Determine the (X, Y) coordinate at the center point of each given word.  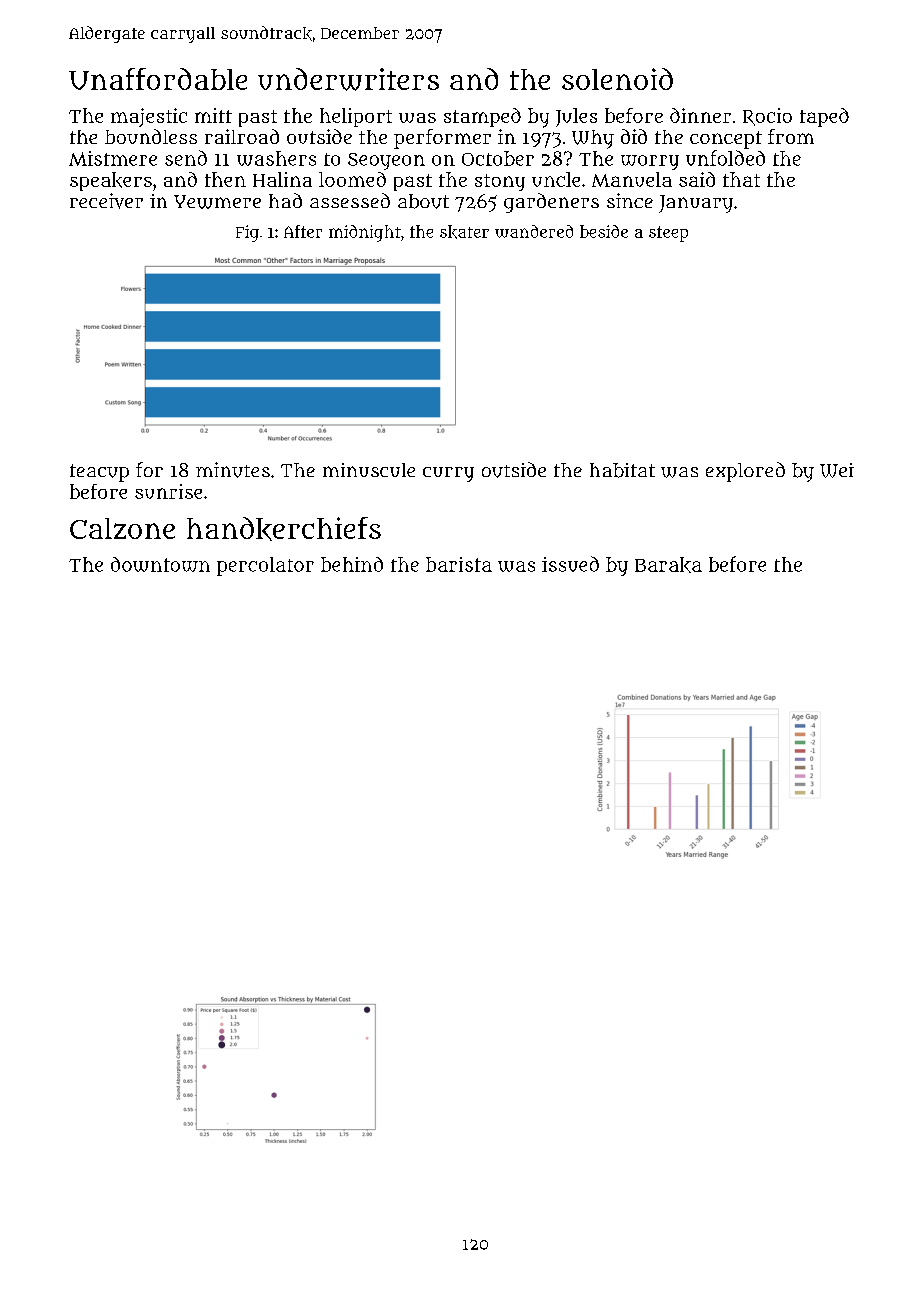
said (697, 179)
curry (448, 474)
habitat (622, 470)
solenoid (617, 79)
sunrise (168, 491)
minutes (233, 470)
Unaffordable (158, 79)
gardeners (551, 203)
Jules (576, 117)
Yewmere (217, 202)
